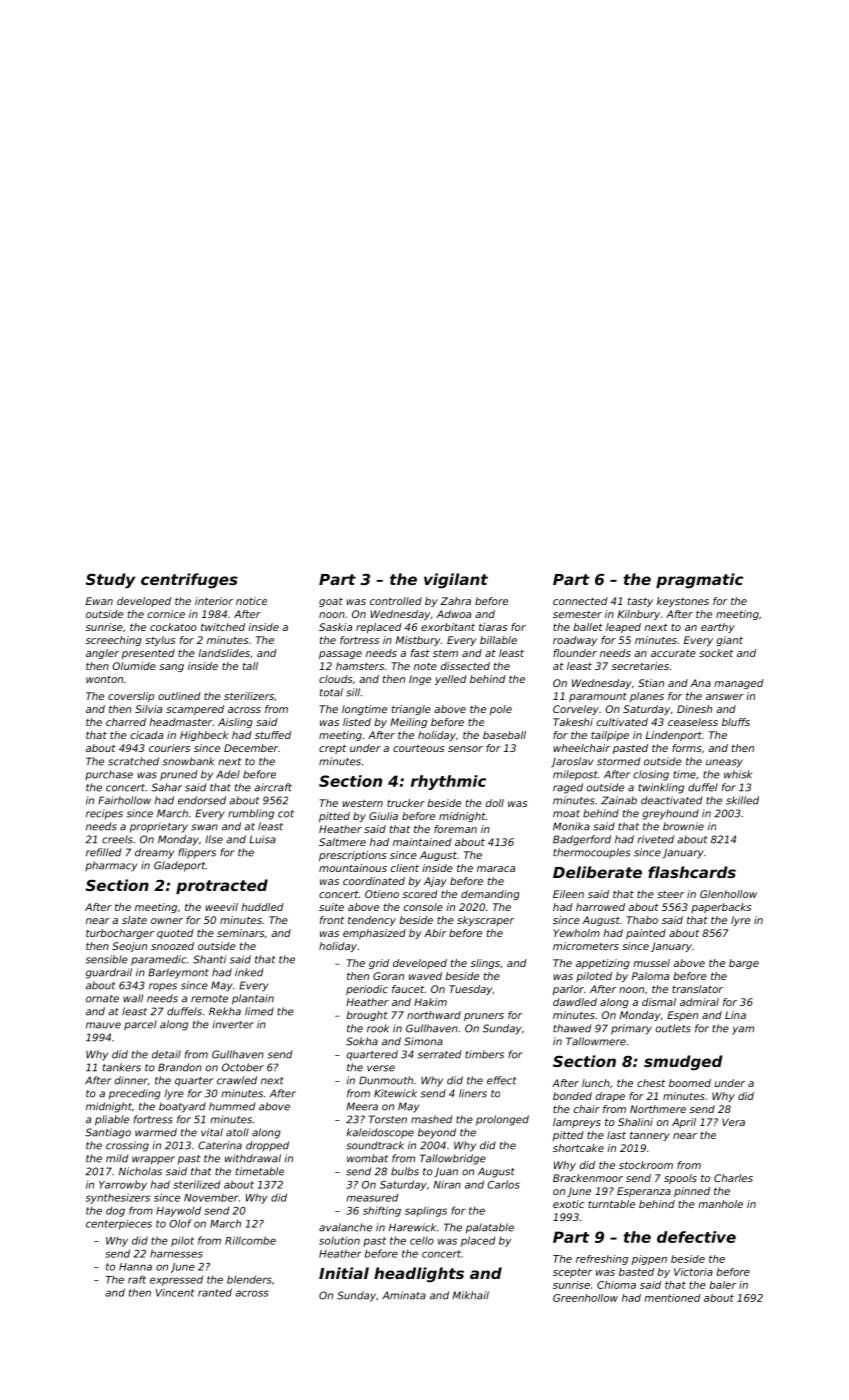 The width and height of the screenshot is (849, 1400). What do you see at coordinates (357, 722) in the screenshot?
I see `listed` at bounding box center [357, 722].
